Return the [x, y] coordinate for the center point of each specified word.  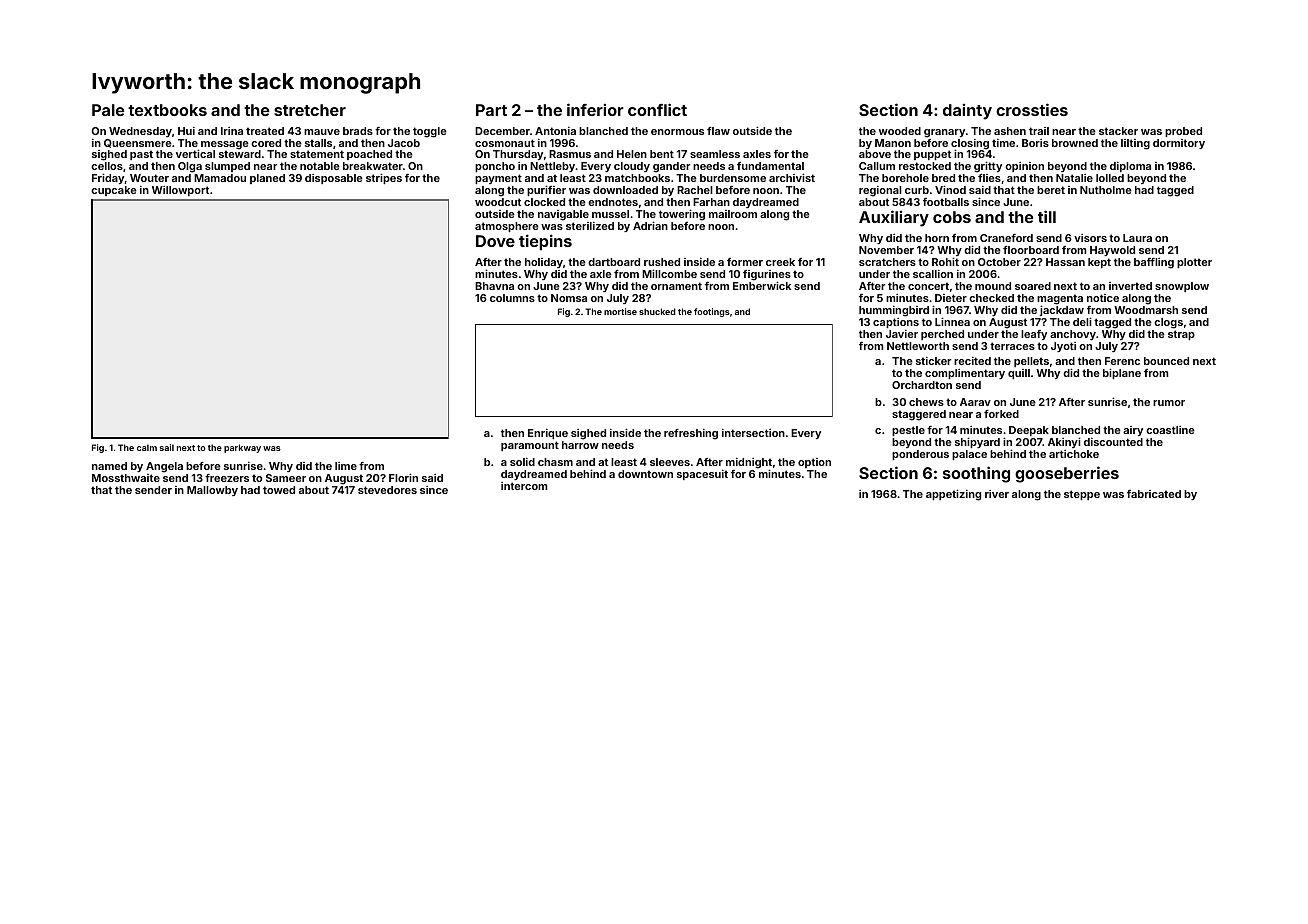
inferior [595, 109]
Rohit [945, 261]
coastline [1170, 430]
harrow [580, 445]
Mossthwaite [126, 478]
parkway [242, 448]
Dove [495, 241]
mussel [610, 214]
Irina [232, 131]
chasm [555, 462]
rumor [1169, 403]
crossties [1032, 109]
